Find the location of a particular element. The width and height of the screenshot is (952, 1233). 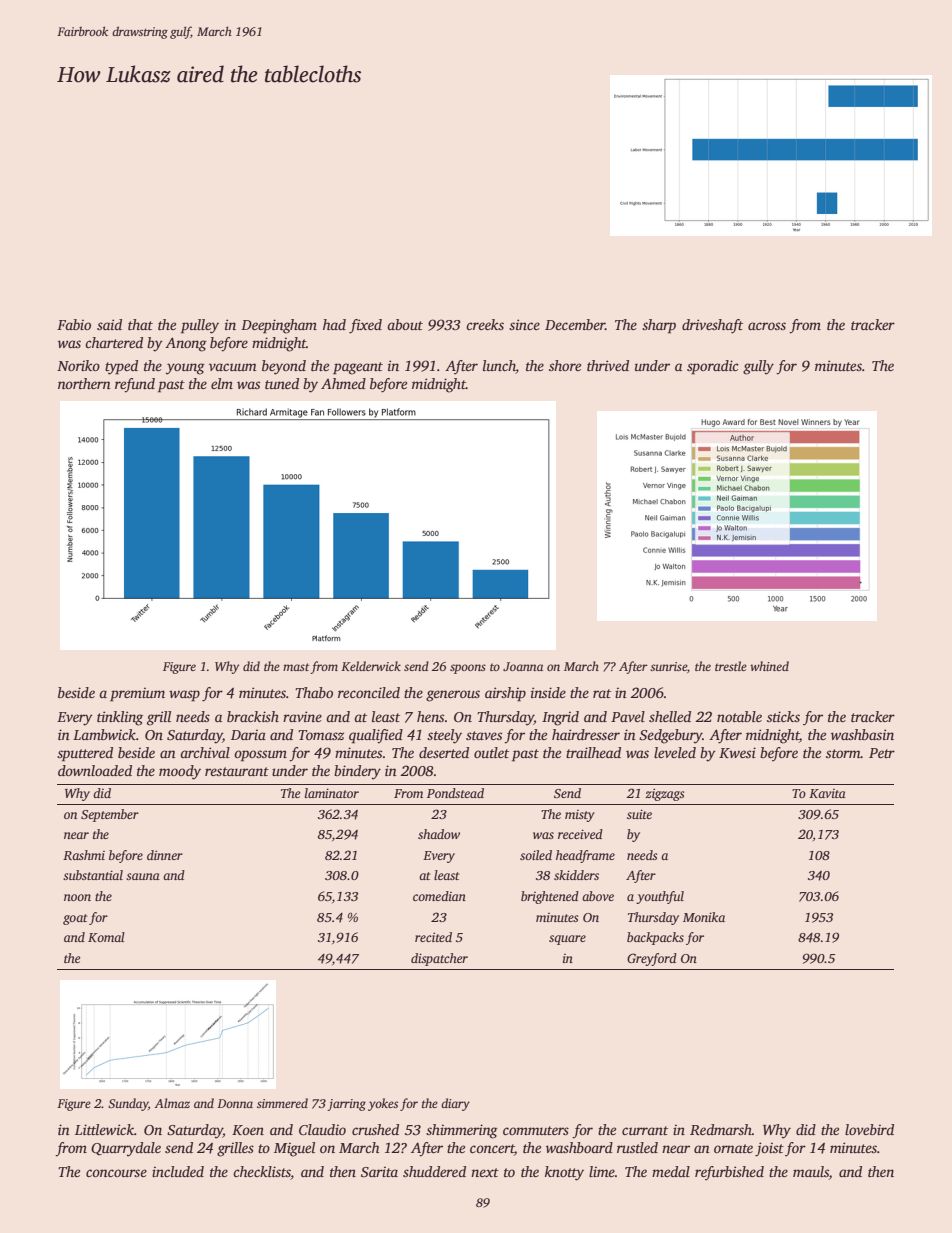

Monika is located at coordinates (704, 917).
